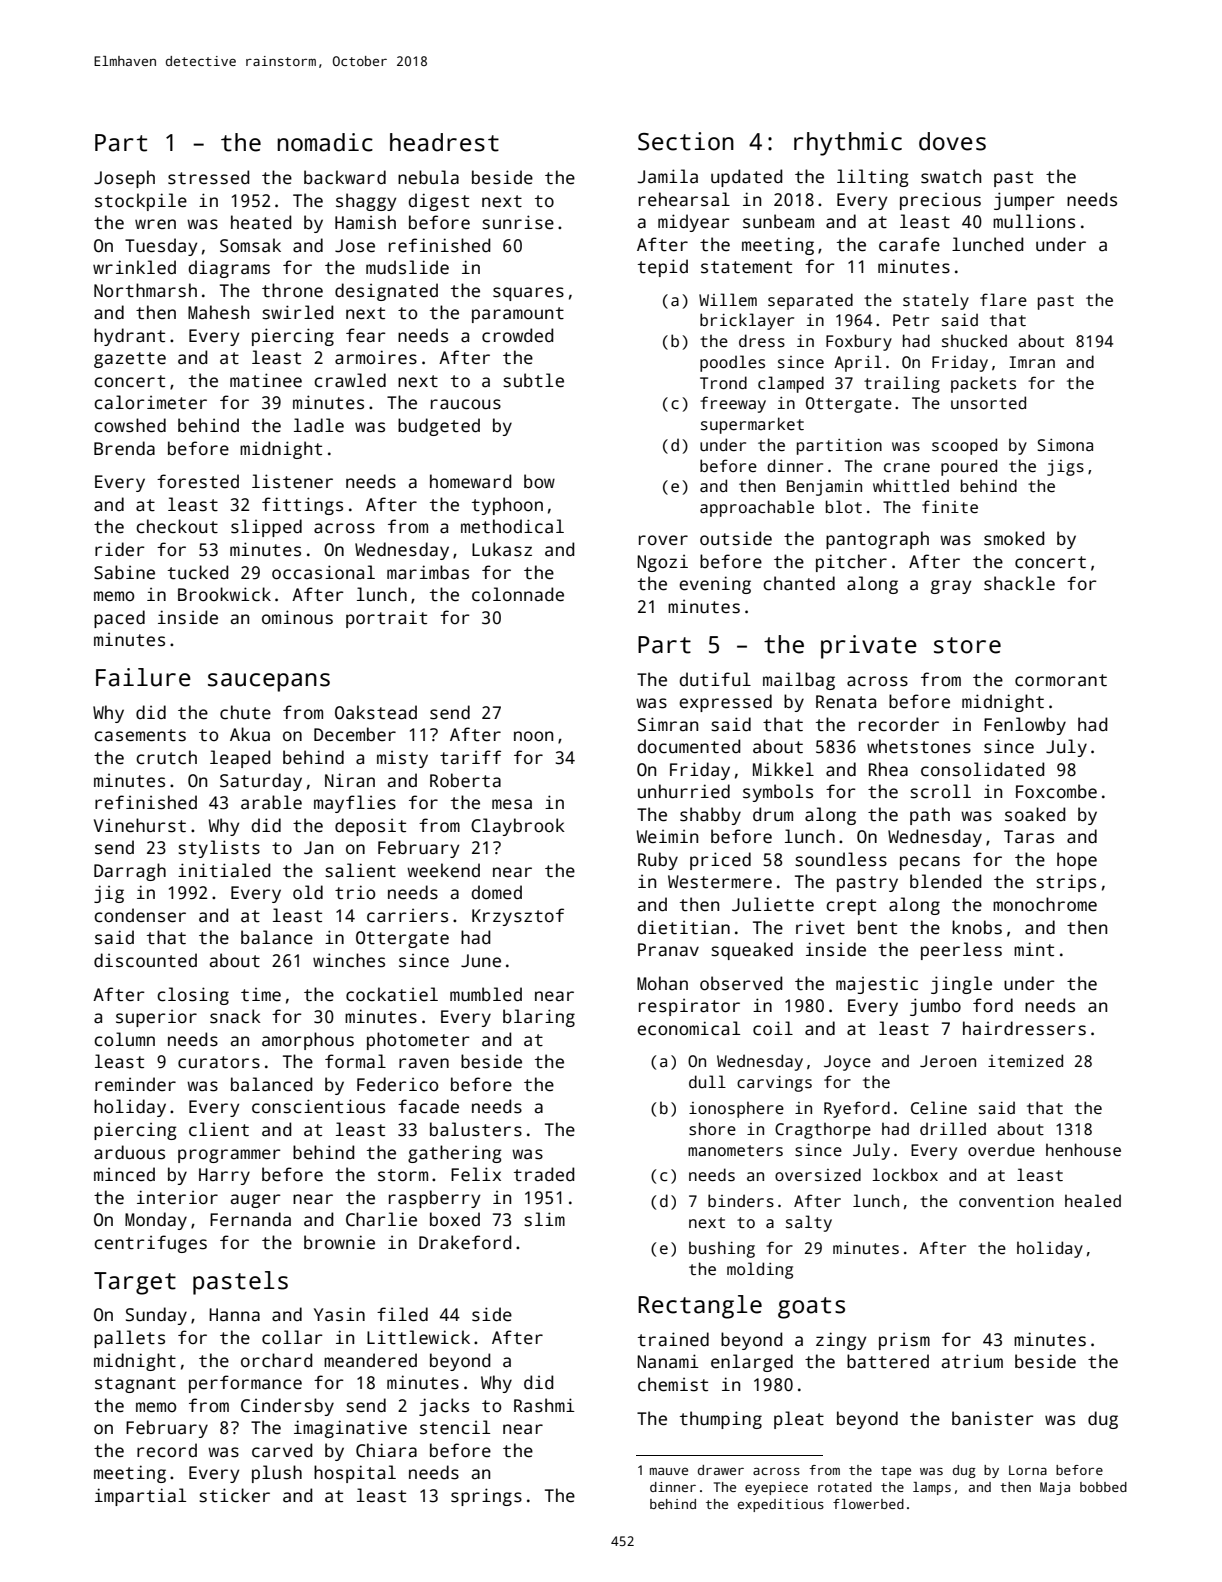 The width and height of the document is (1222, 1582). What do you see at coordinates (663, 268) in the document?
I see `tepid` at bounding box center [663, 268].
